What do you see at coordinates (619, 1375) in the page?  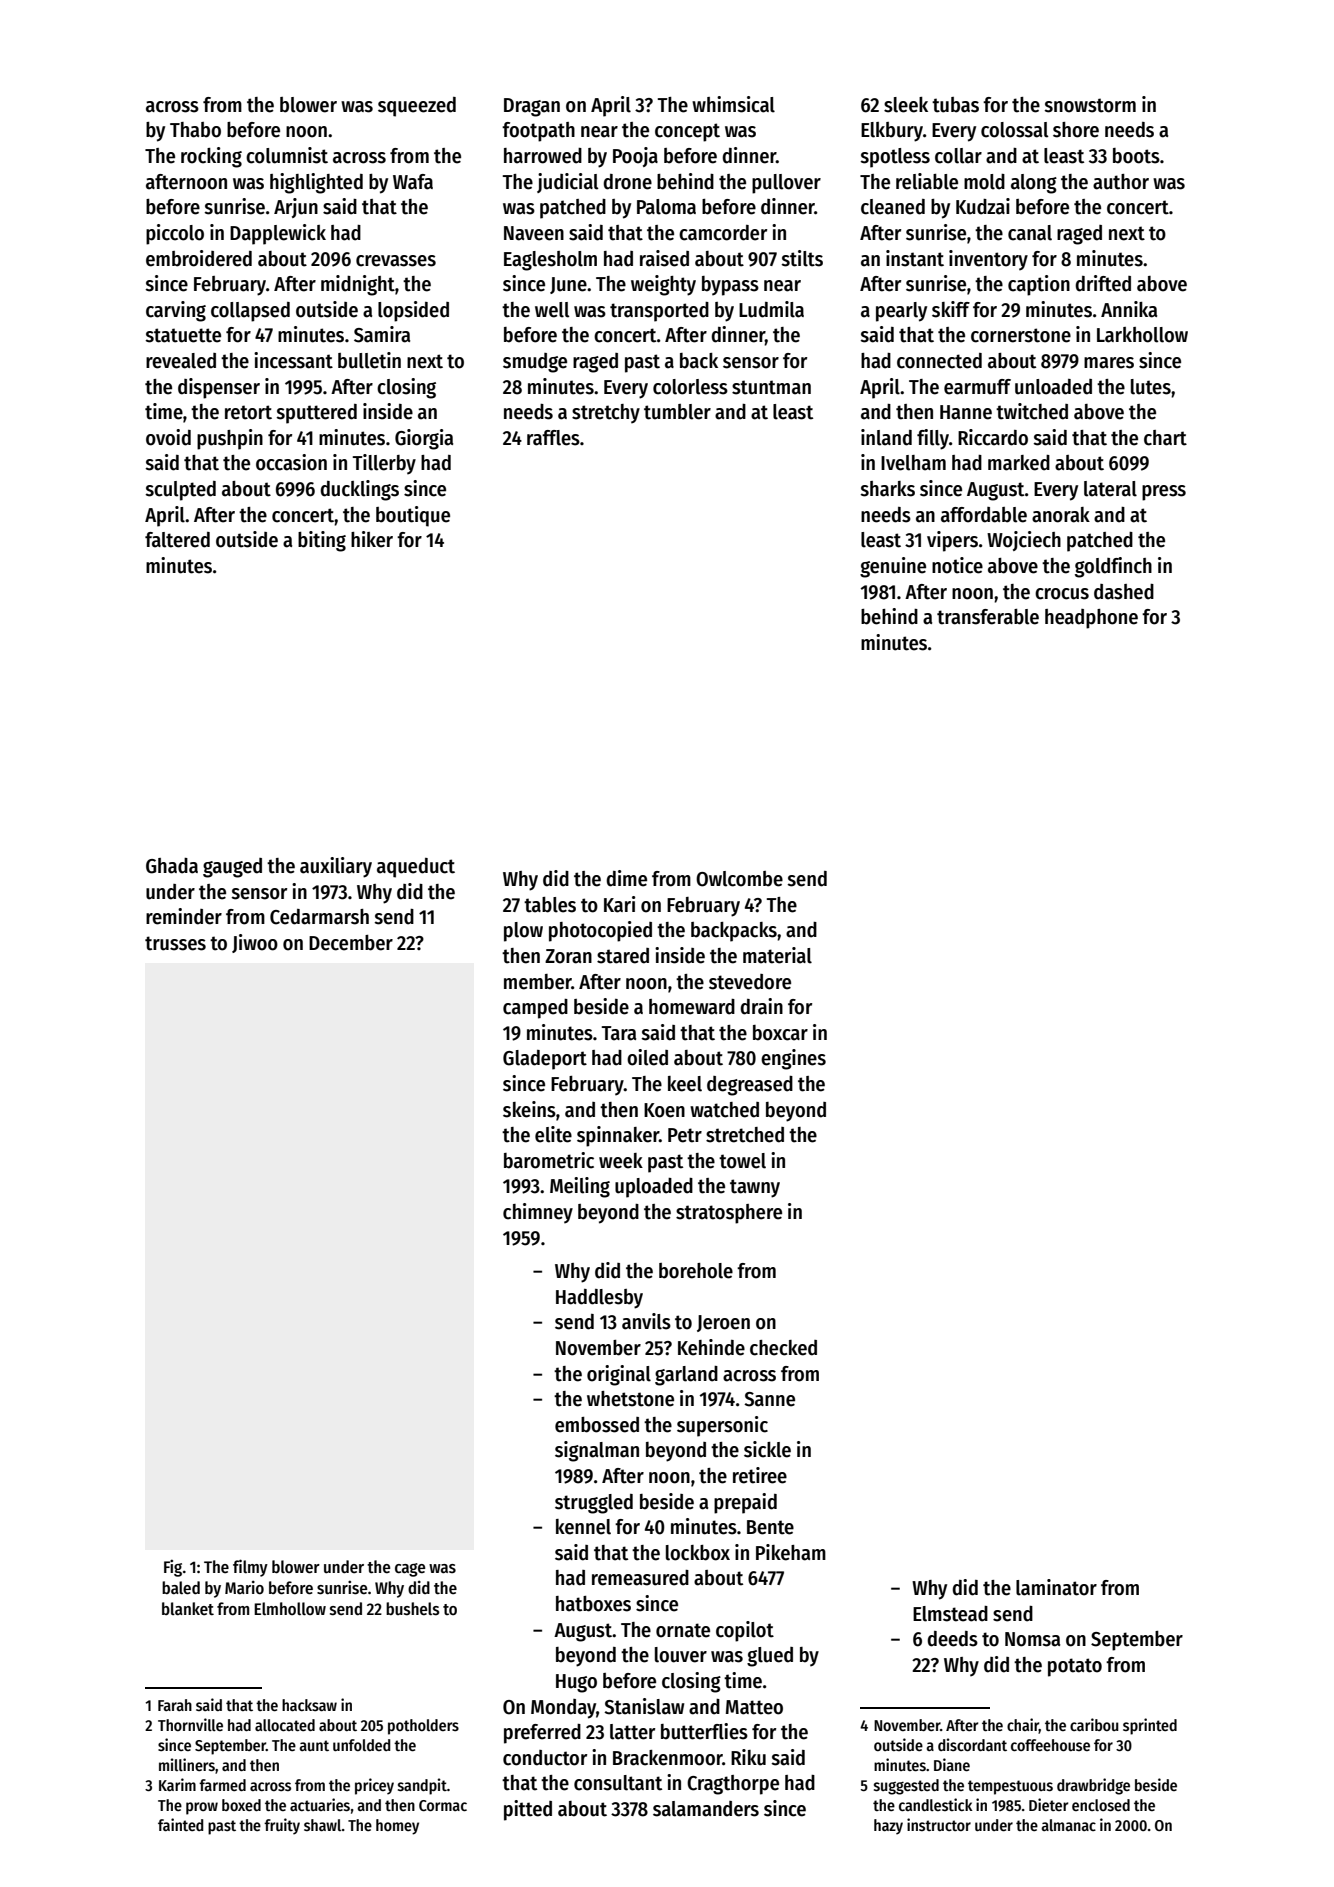 I see `original` at bounding box center [619, 1375].
